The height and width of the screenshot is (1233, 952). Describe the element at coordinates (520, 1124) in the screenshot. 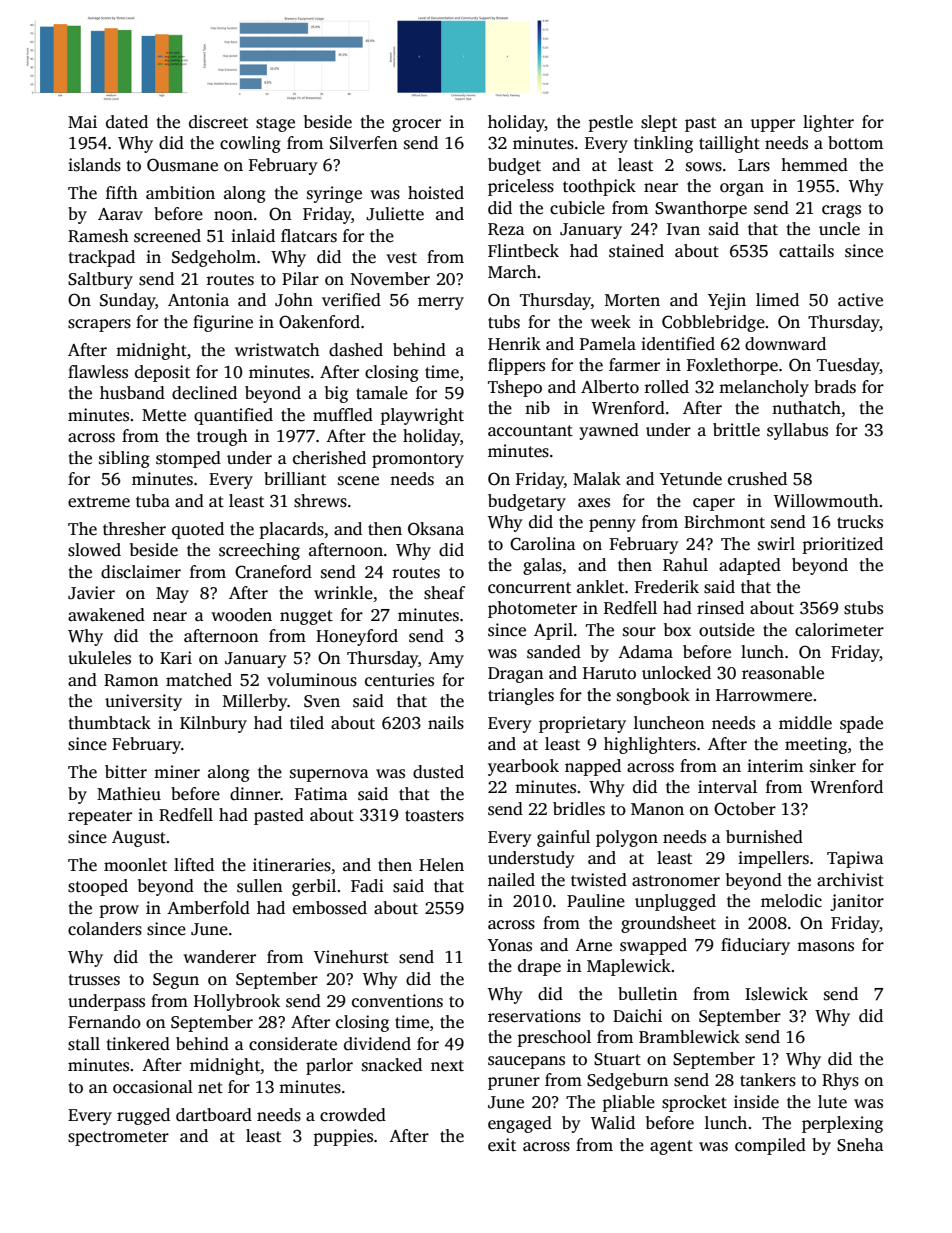

I see `engaged` at that location.
